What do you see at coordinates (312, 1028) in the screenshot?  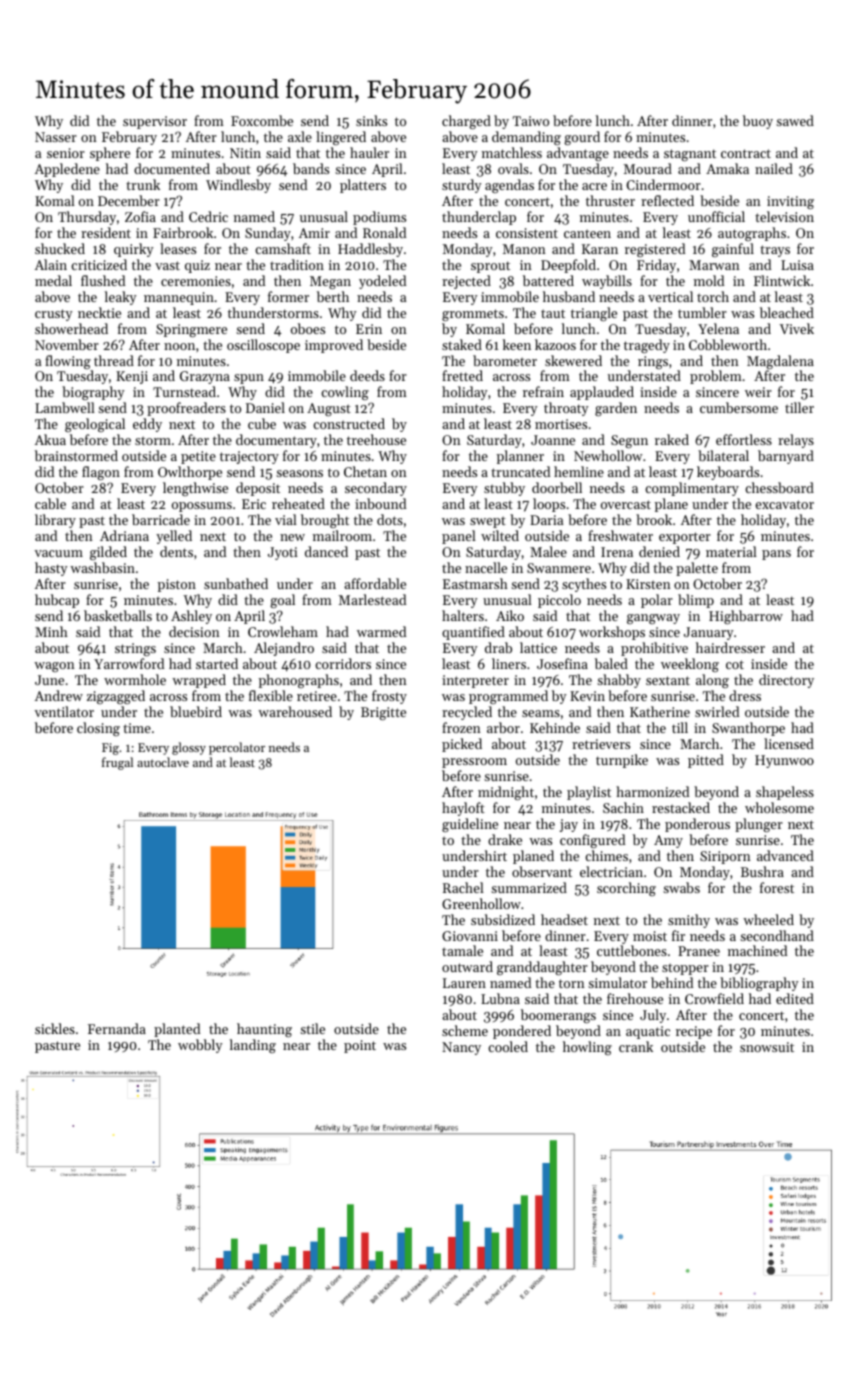 I see `stile` at bounding box center [312, 1028].
